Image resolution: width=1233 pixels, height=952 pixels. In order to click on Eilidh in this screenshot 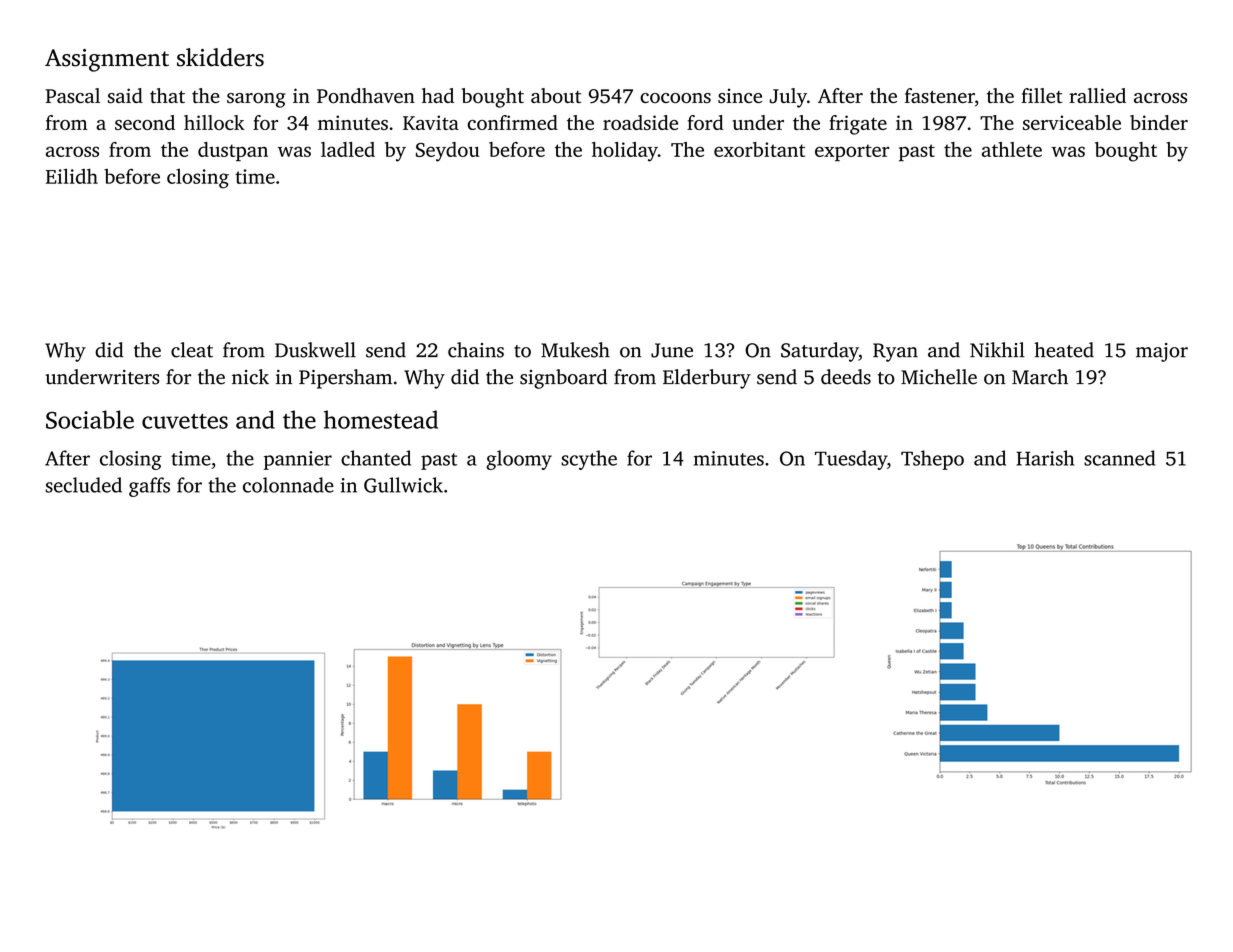, I will do `click(72, 176)`.
